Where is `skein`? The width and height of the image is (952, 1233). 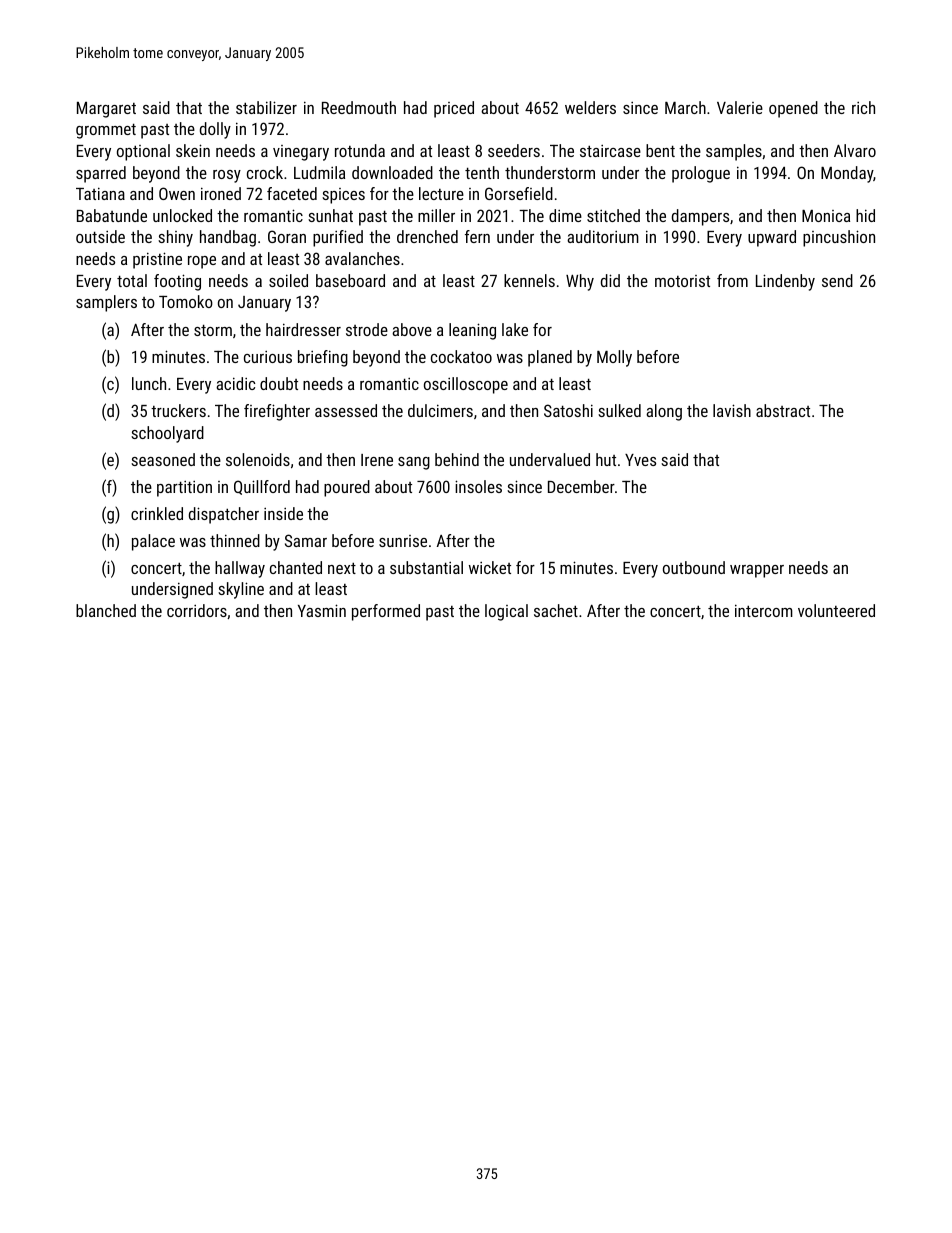
skein is located at coordinates (193, 150).
